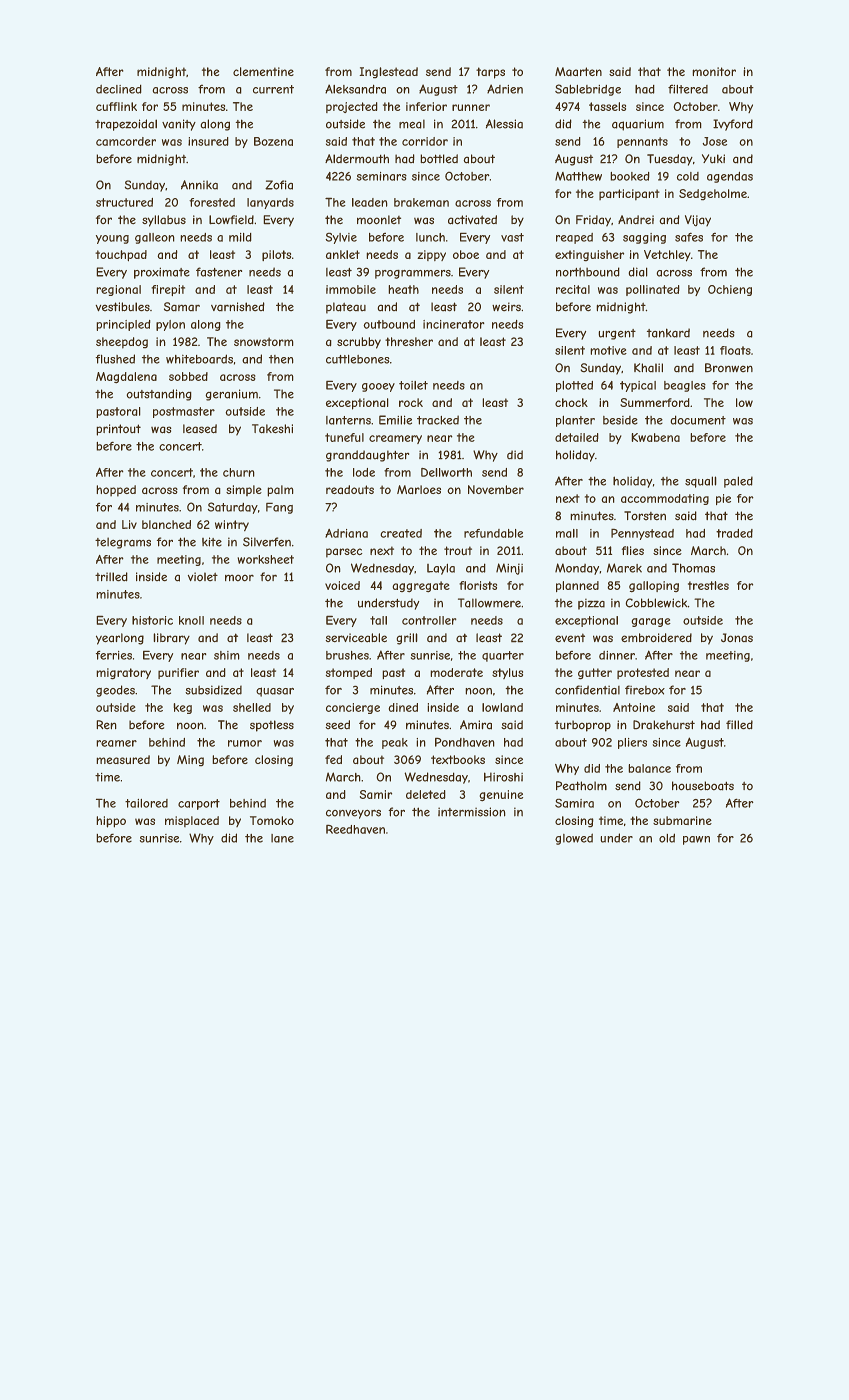 The image size is (849, 1400). What do you see at coordinates (729, 368) in the screenshot?
I see `Bronwen` at bounding box center [729, 368].
